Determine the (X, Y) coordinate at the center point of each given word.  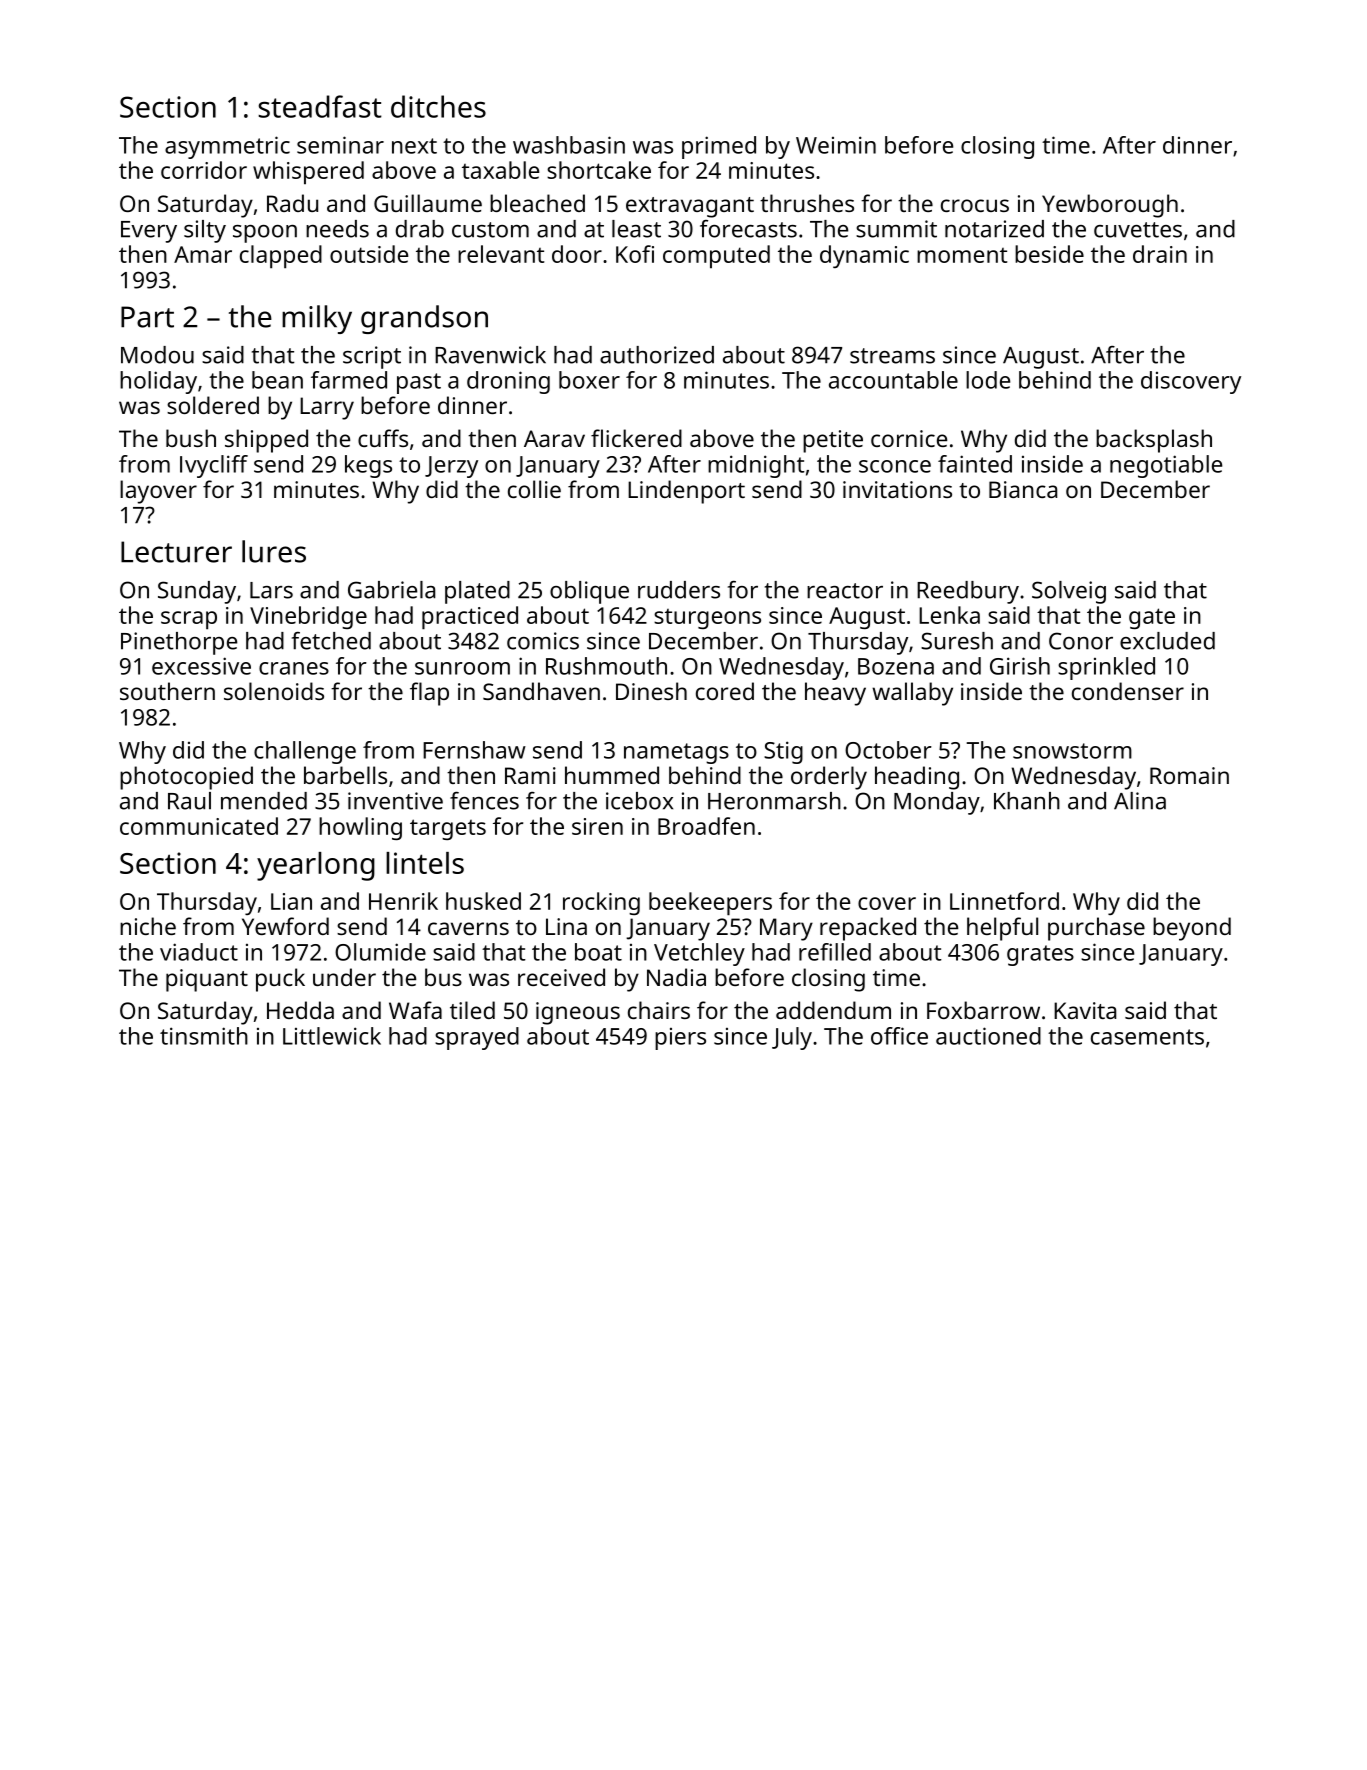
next (414, 146)
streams (892, 356)
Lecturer (176, 552)
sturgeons (707, 619)
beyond (1192, 929)
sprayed (477, 1038)
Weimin (836, 145)
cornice (909, 438)
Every (149, 232)
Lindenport (686, 492)
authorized (657, 355)
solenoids (274, 691)
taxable (501, 170)
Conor (1081, 641)
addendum (833, 1010)
